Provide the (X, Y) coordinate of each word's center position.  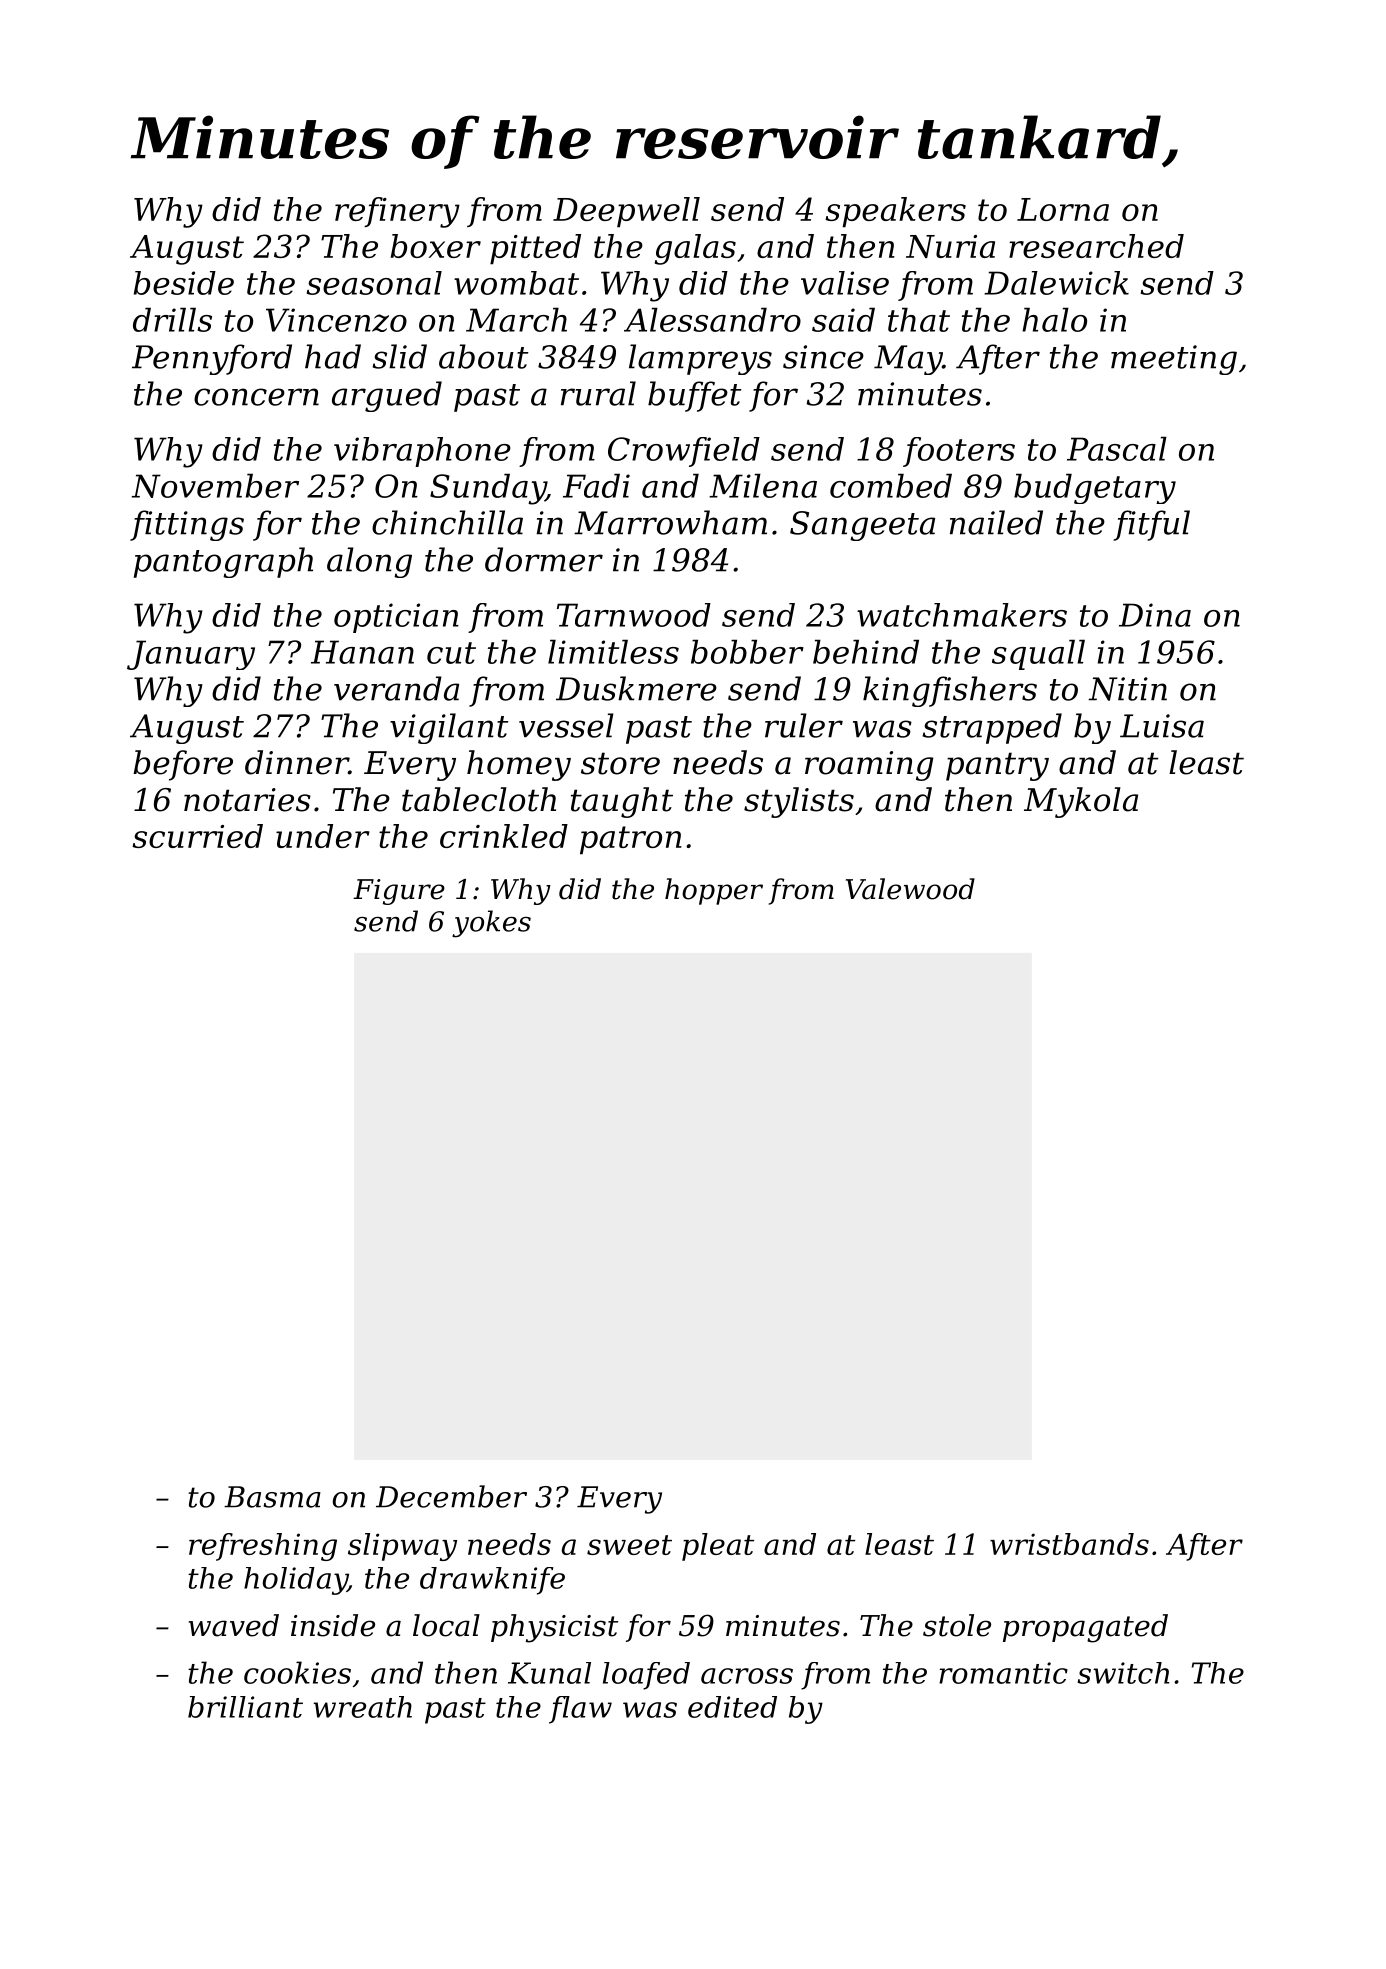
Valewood (910, 889)
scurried (197, 836)
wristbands (1069, 1544)
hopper (714, 891)
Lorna (1063, 209)
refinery (397, 212)
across (747, 1676)
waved (234, 1625)
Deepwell (626, 212)
